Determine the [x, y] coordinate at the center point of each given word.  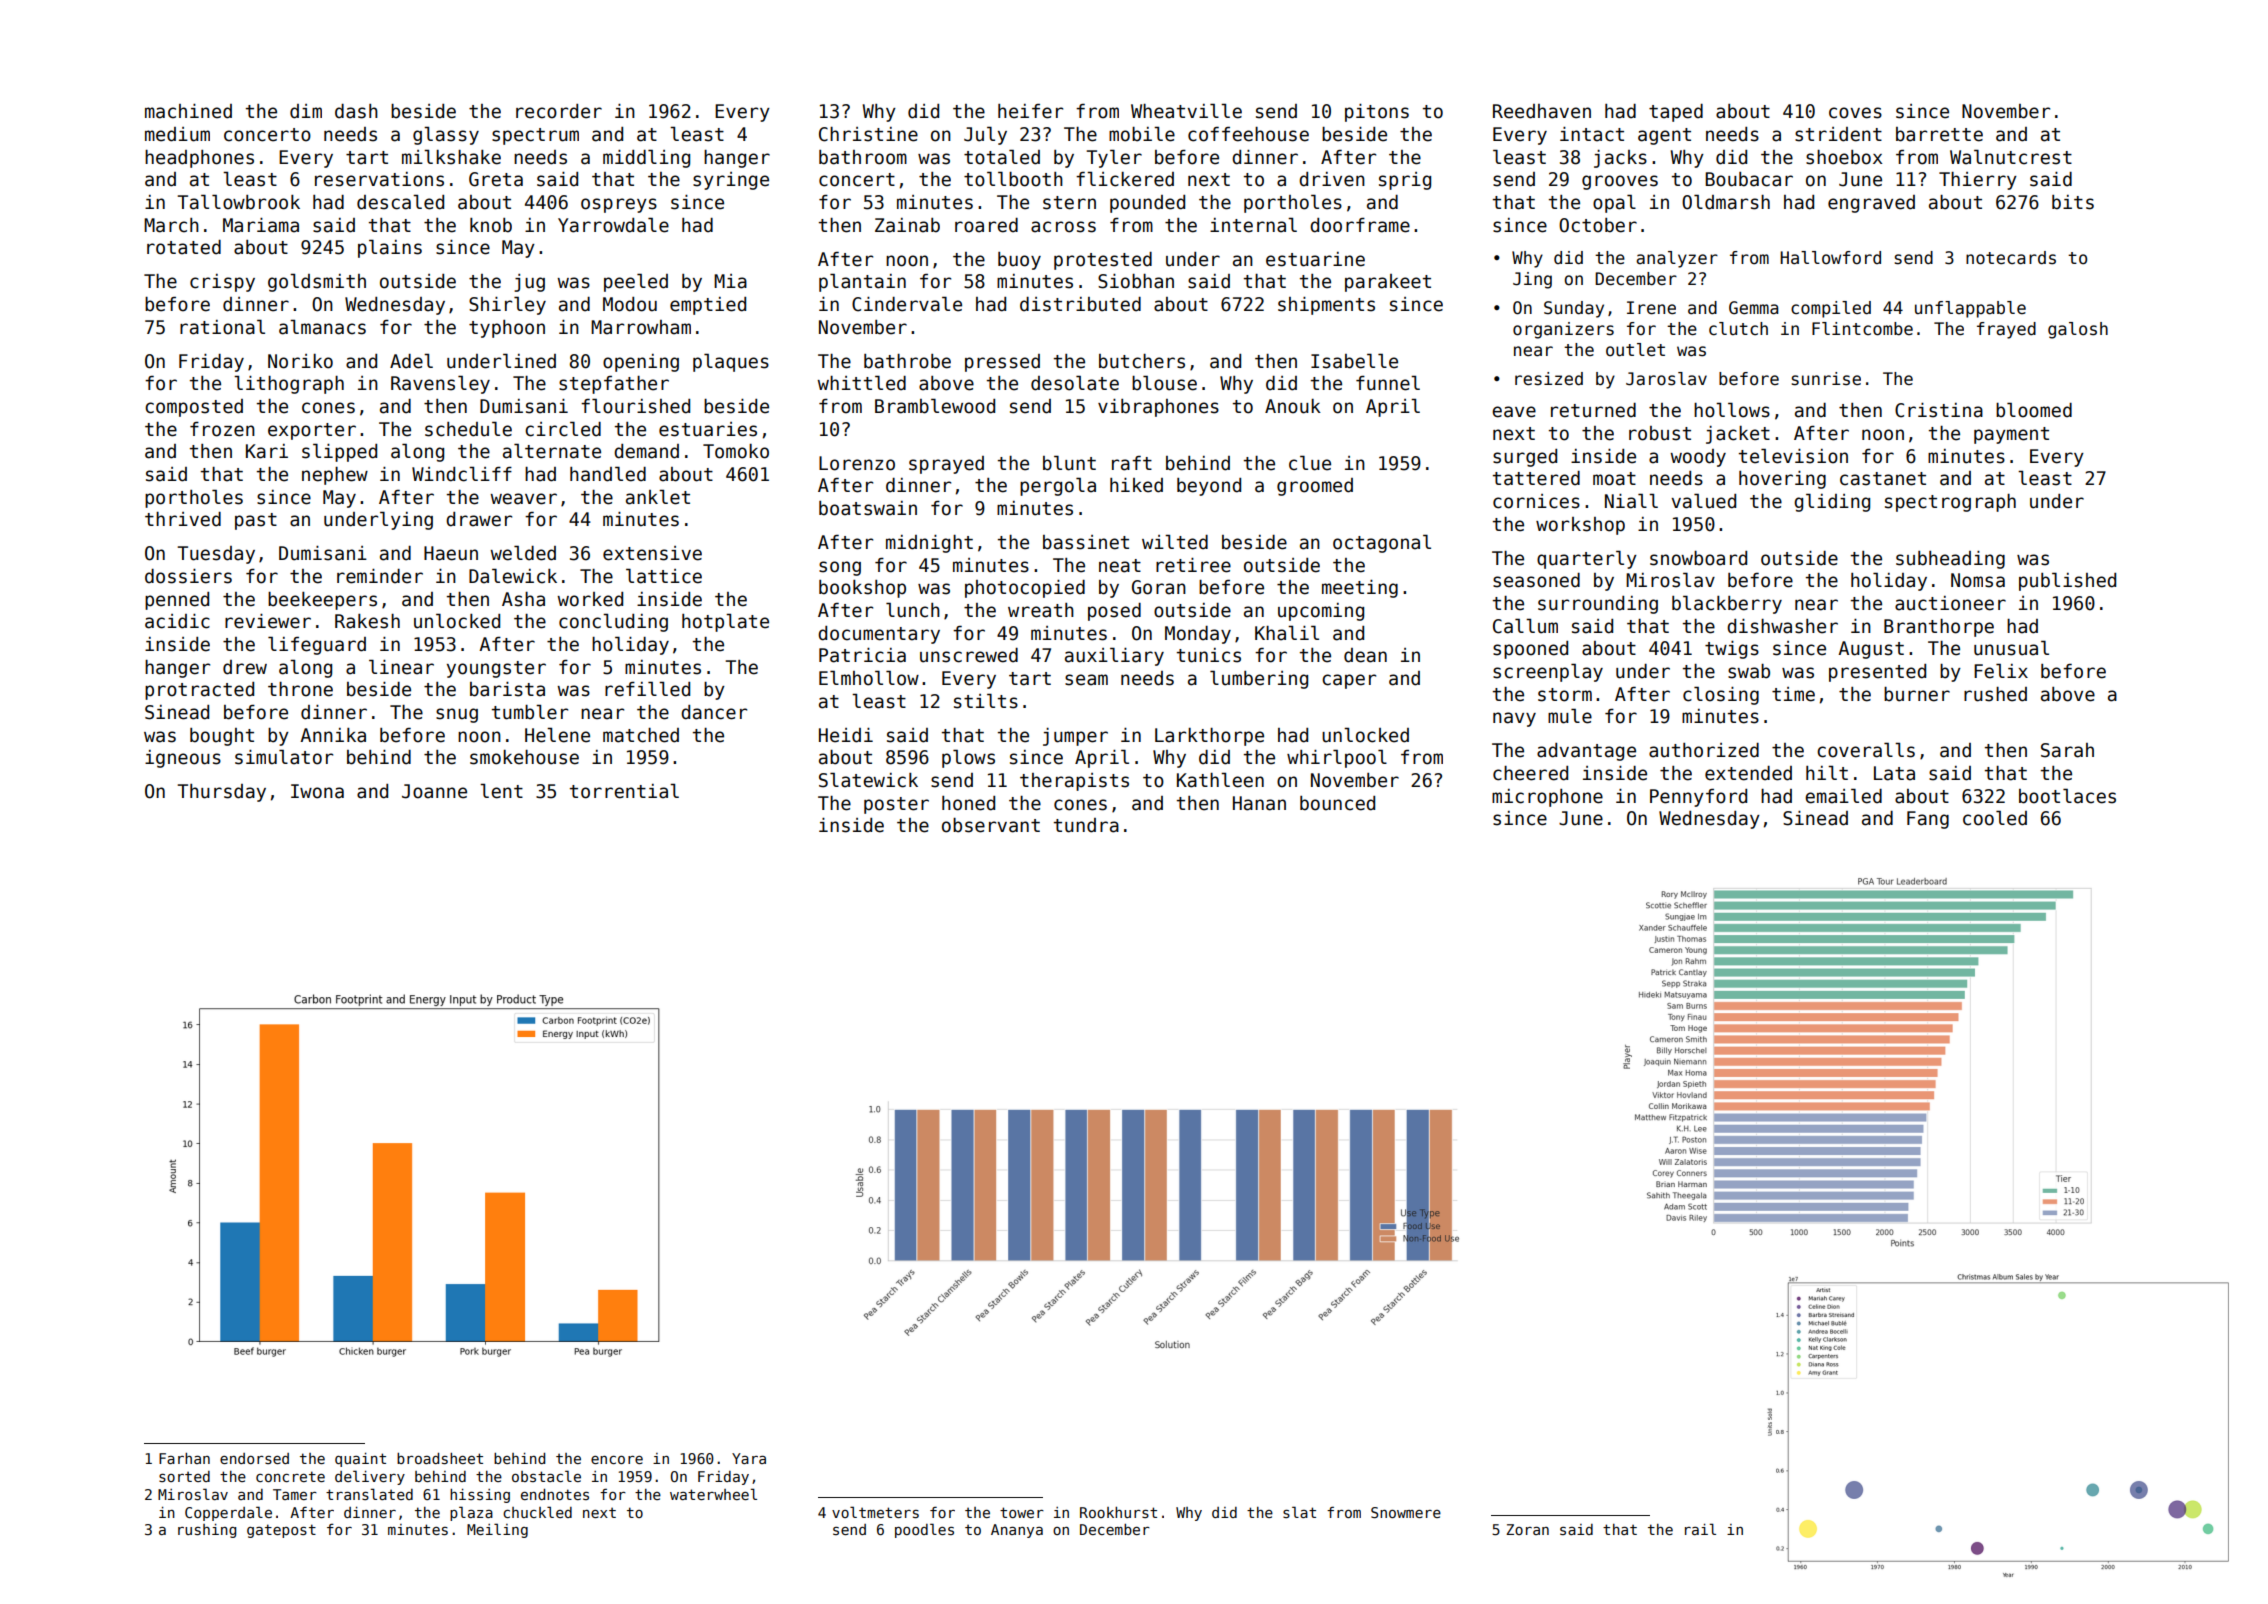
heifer [1030, 111]
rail [1700, 1529]
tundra [1086, 825]
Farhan [184, 1458]
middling [646, 158]
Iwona [317, 791]
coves [1855, 113]
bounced [1337, 803]
